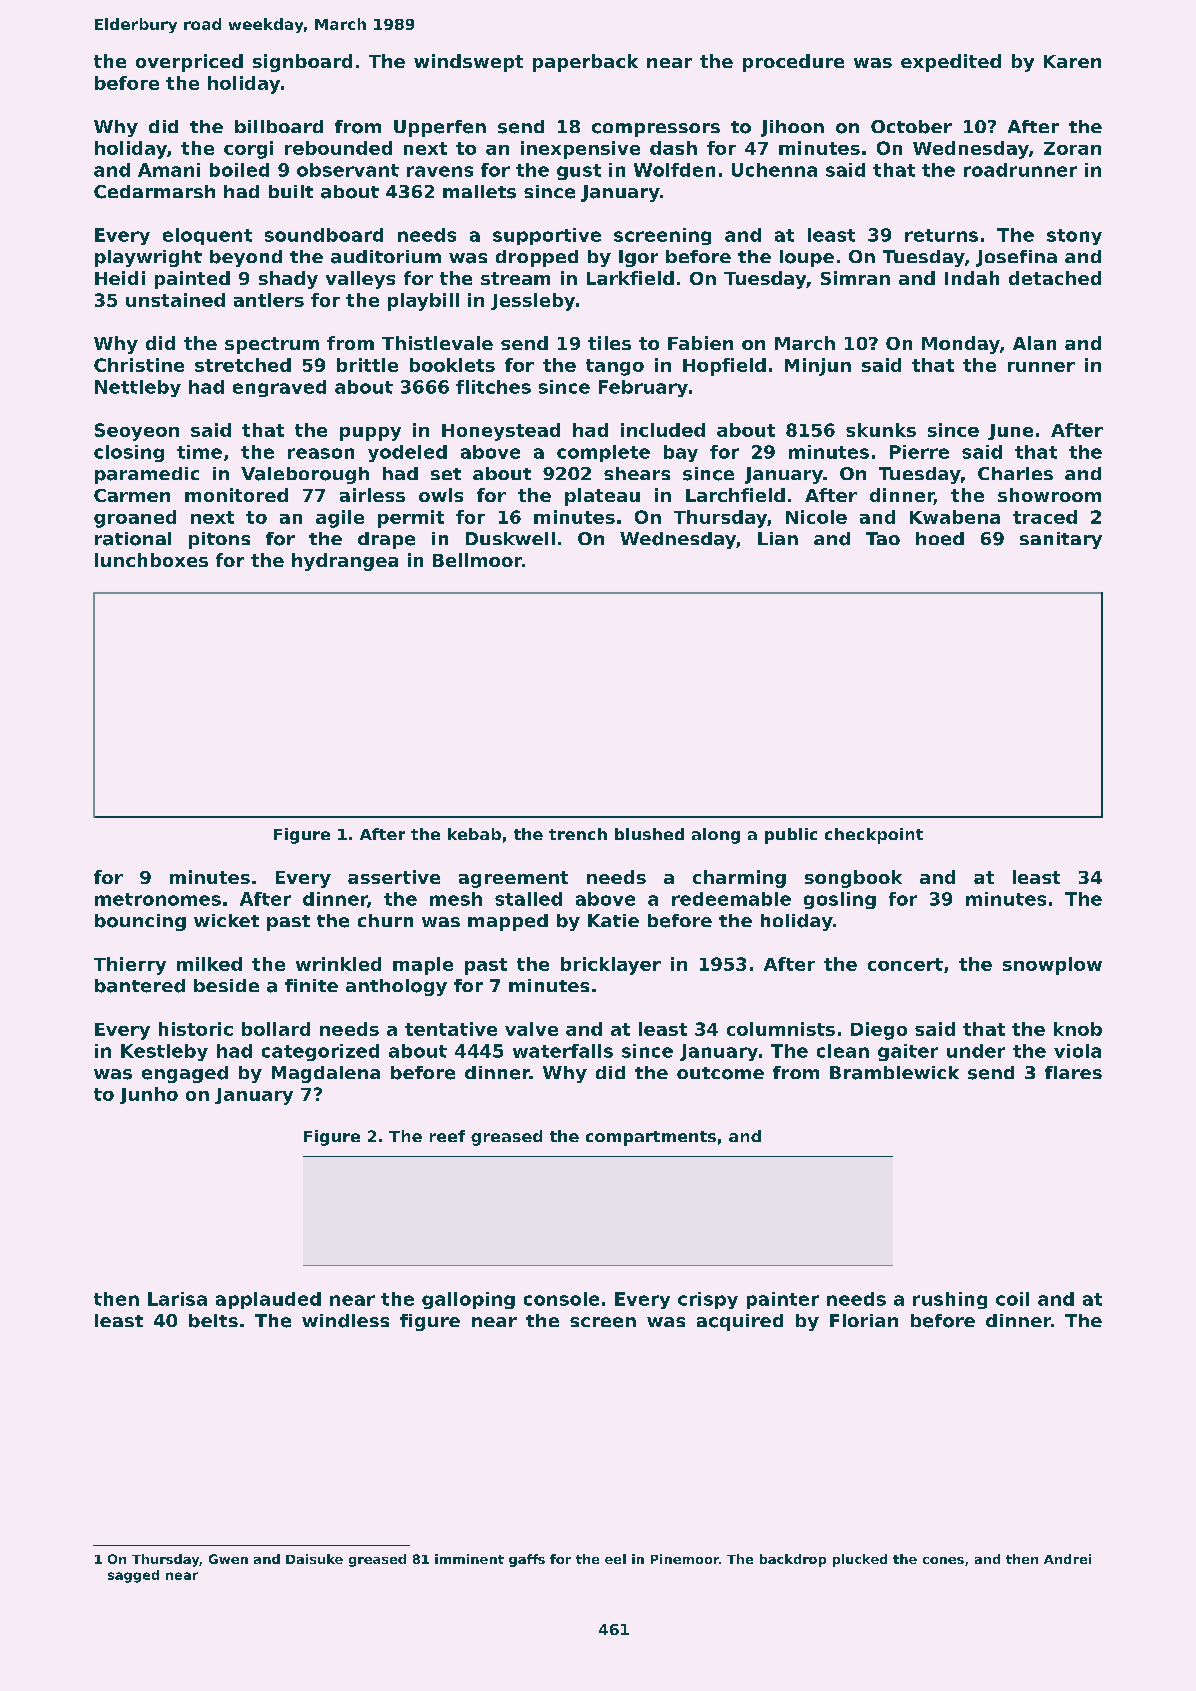 Image resolution: width=1196 pixels, height=1691 pixels. What do you see at coordinates (860, 1560) in the screenshot?
I see `plucked` at bounding box center [860, 1560].
